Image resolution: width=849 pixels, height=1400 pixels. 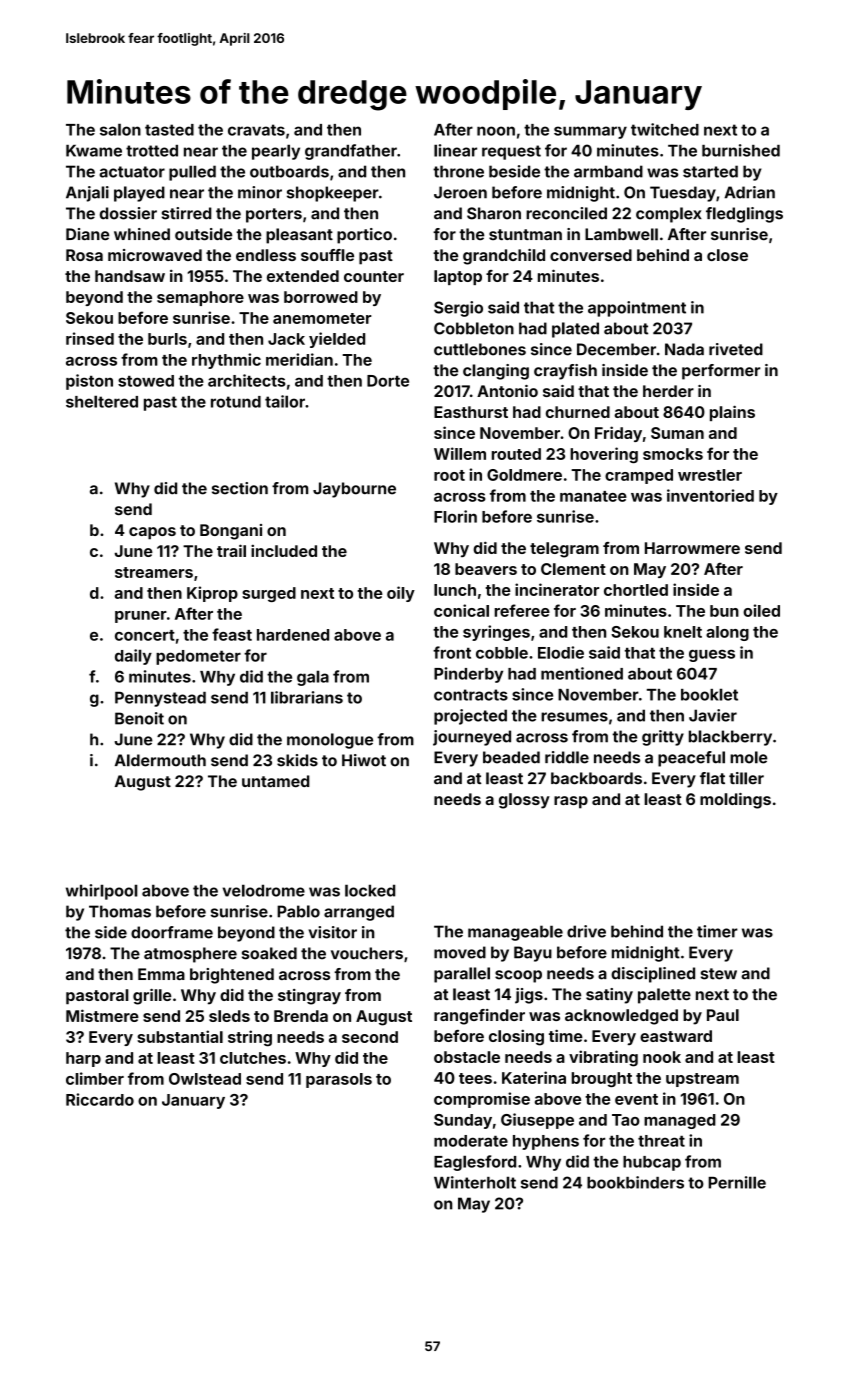 What do you see at coordinates (351, 152) in the screenshot?
I see `grandfather` at bounding box center [351, 152].
